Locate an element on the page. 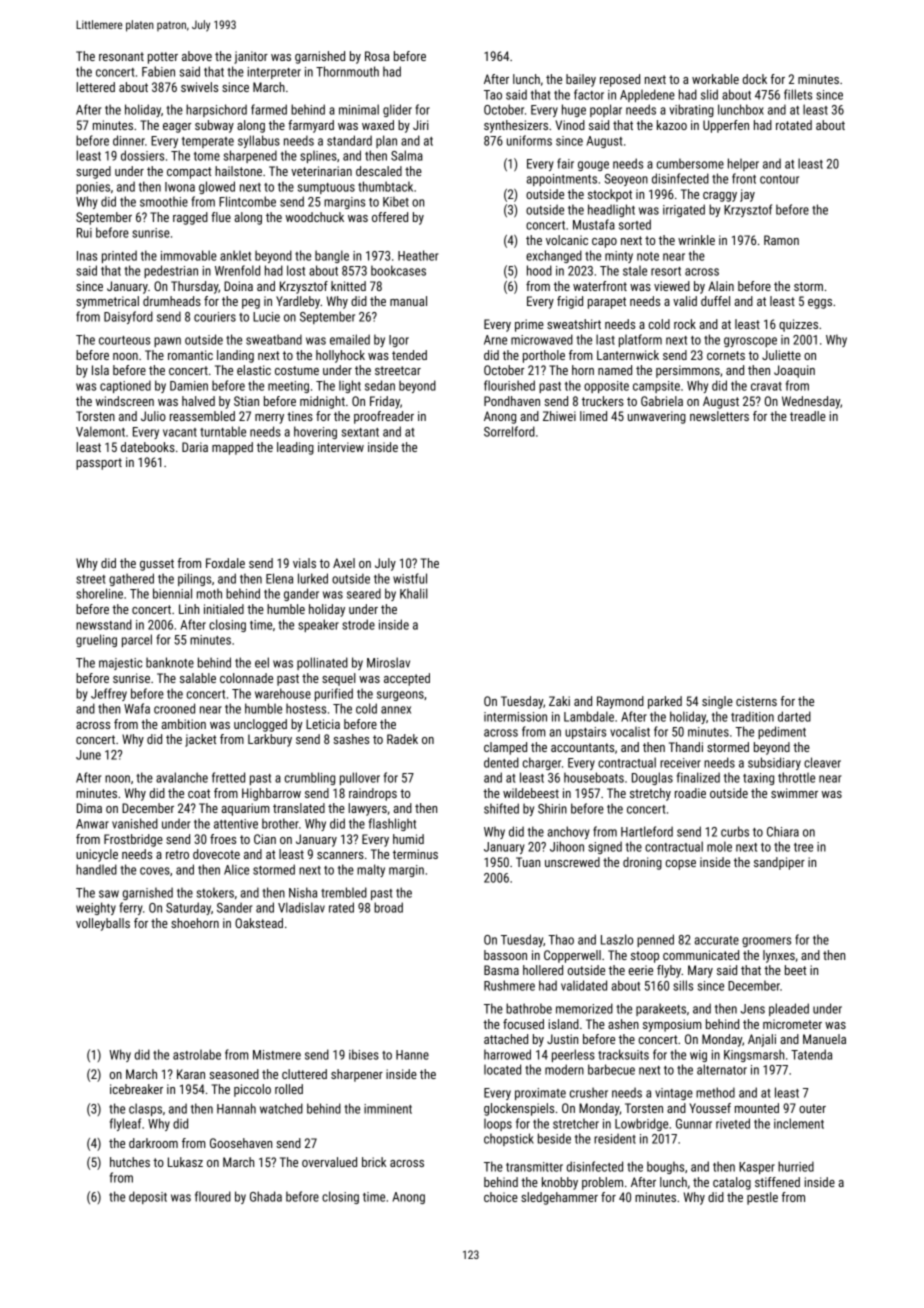 The width and height of the document is (924, 1308). Chiara is located at coordinates (783, 831).
